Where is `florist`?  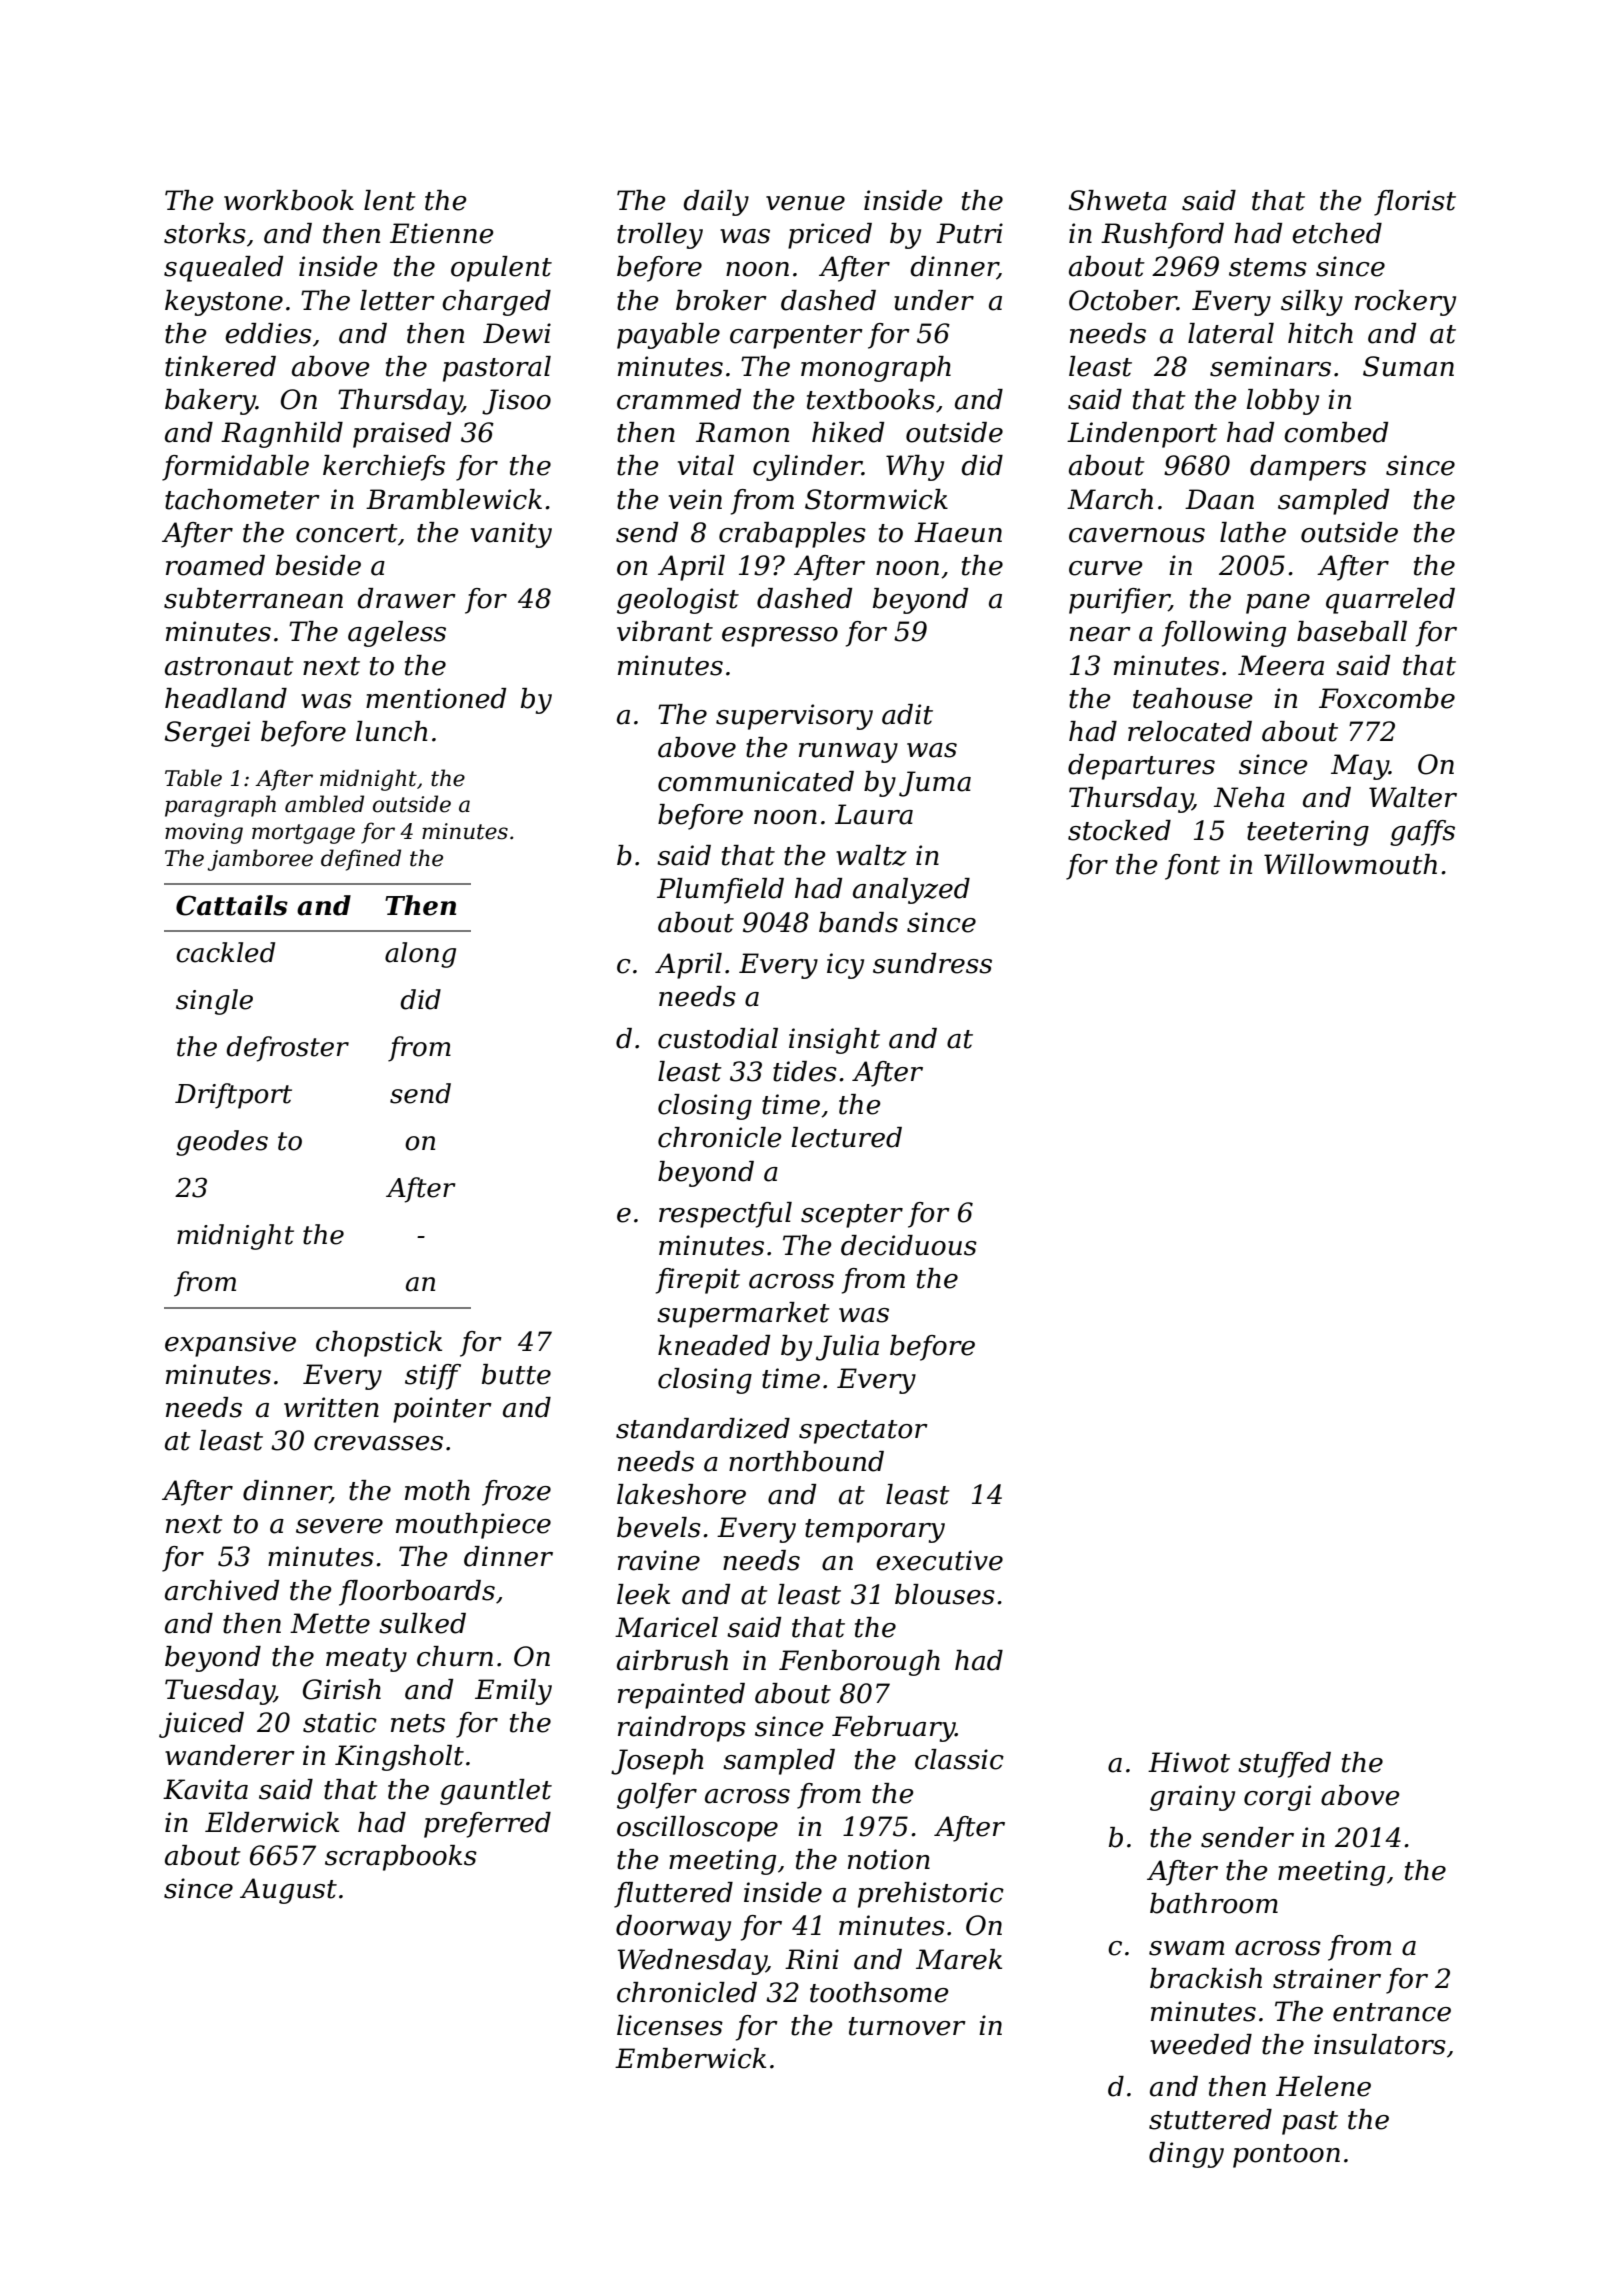 florist is located at coordinates (1415, 203).
